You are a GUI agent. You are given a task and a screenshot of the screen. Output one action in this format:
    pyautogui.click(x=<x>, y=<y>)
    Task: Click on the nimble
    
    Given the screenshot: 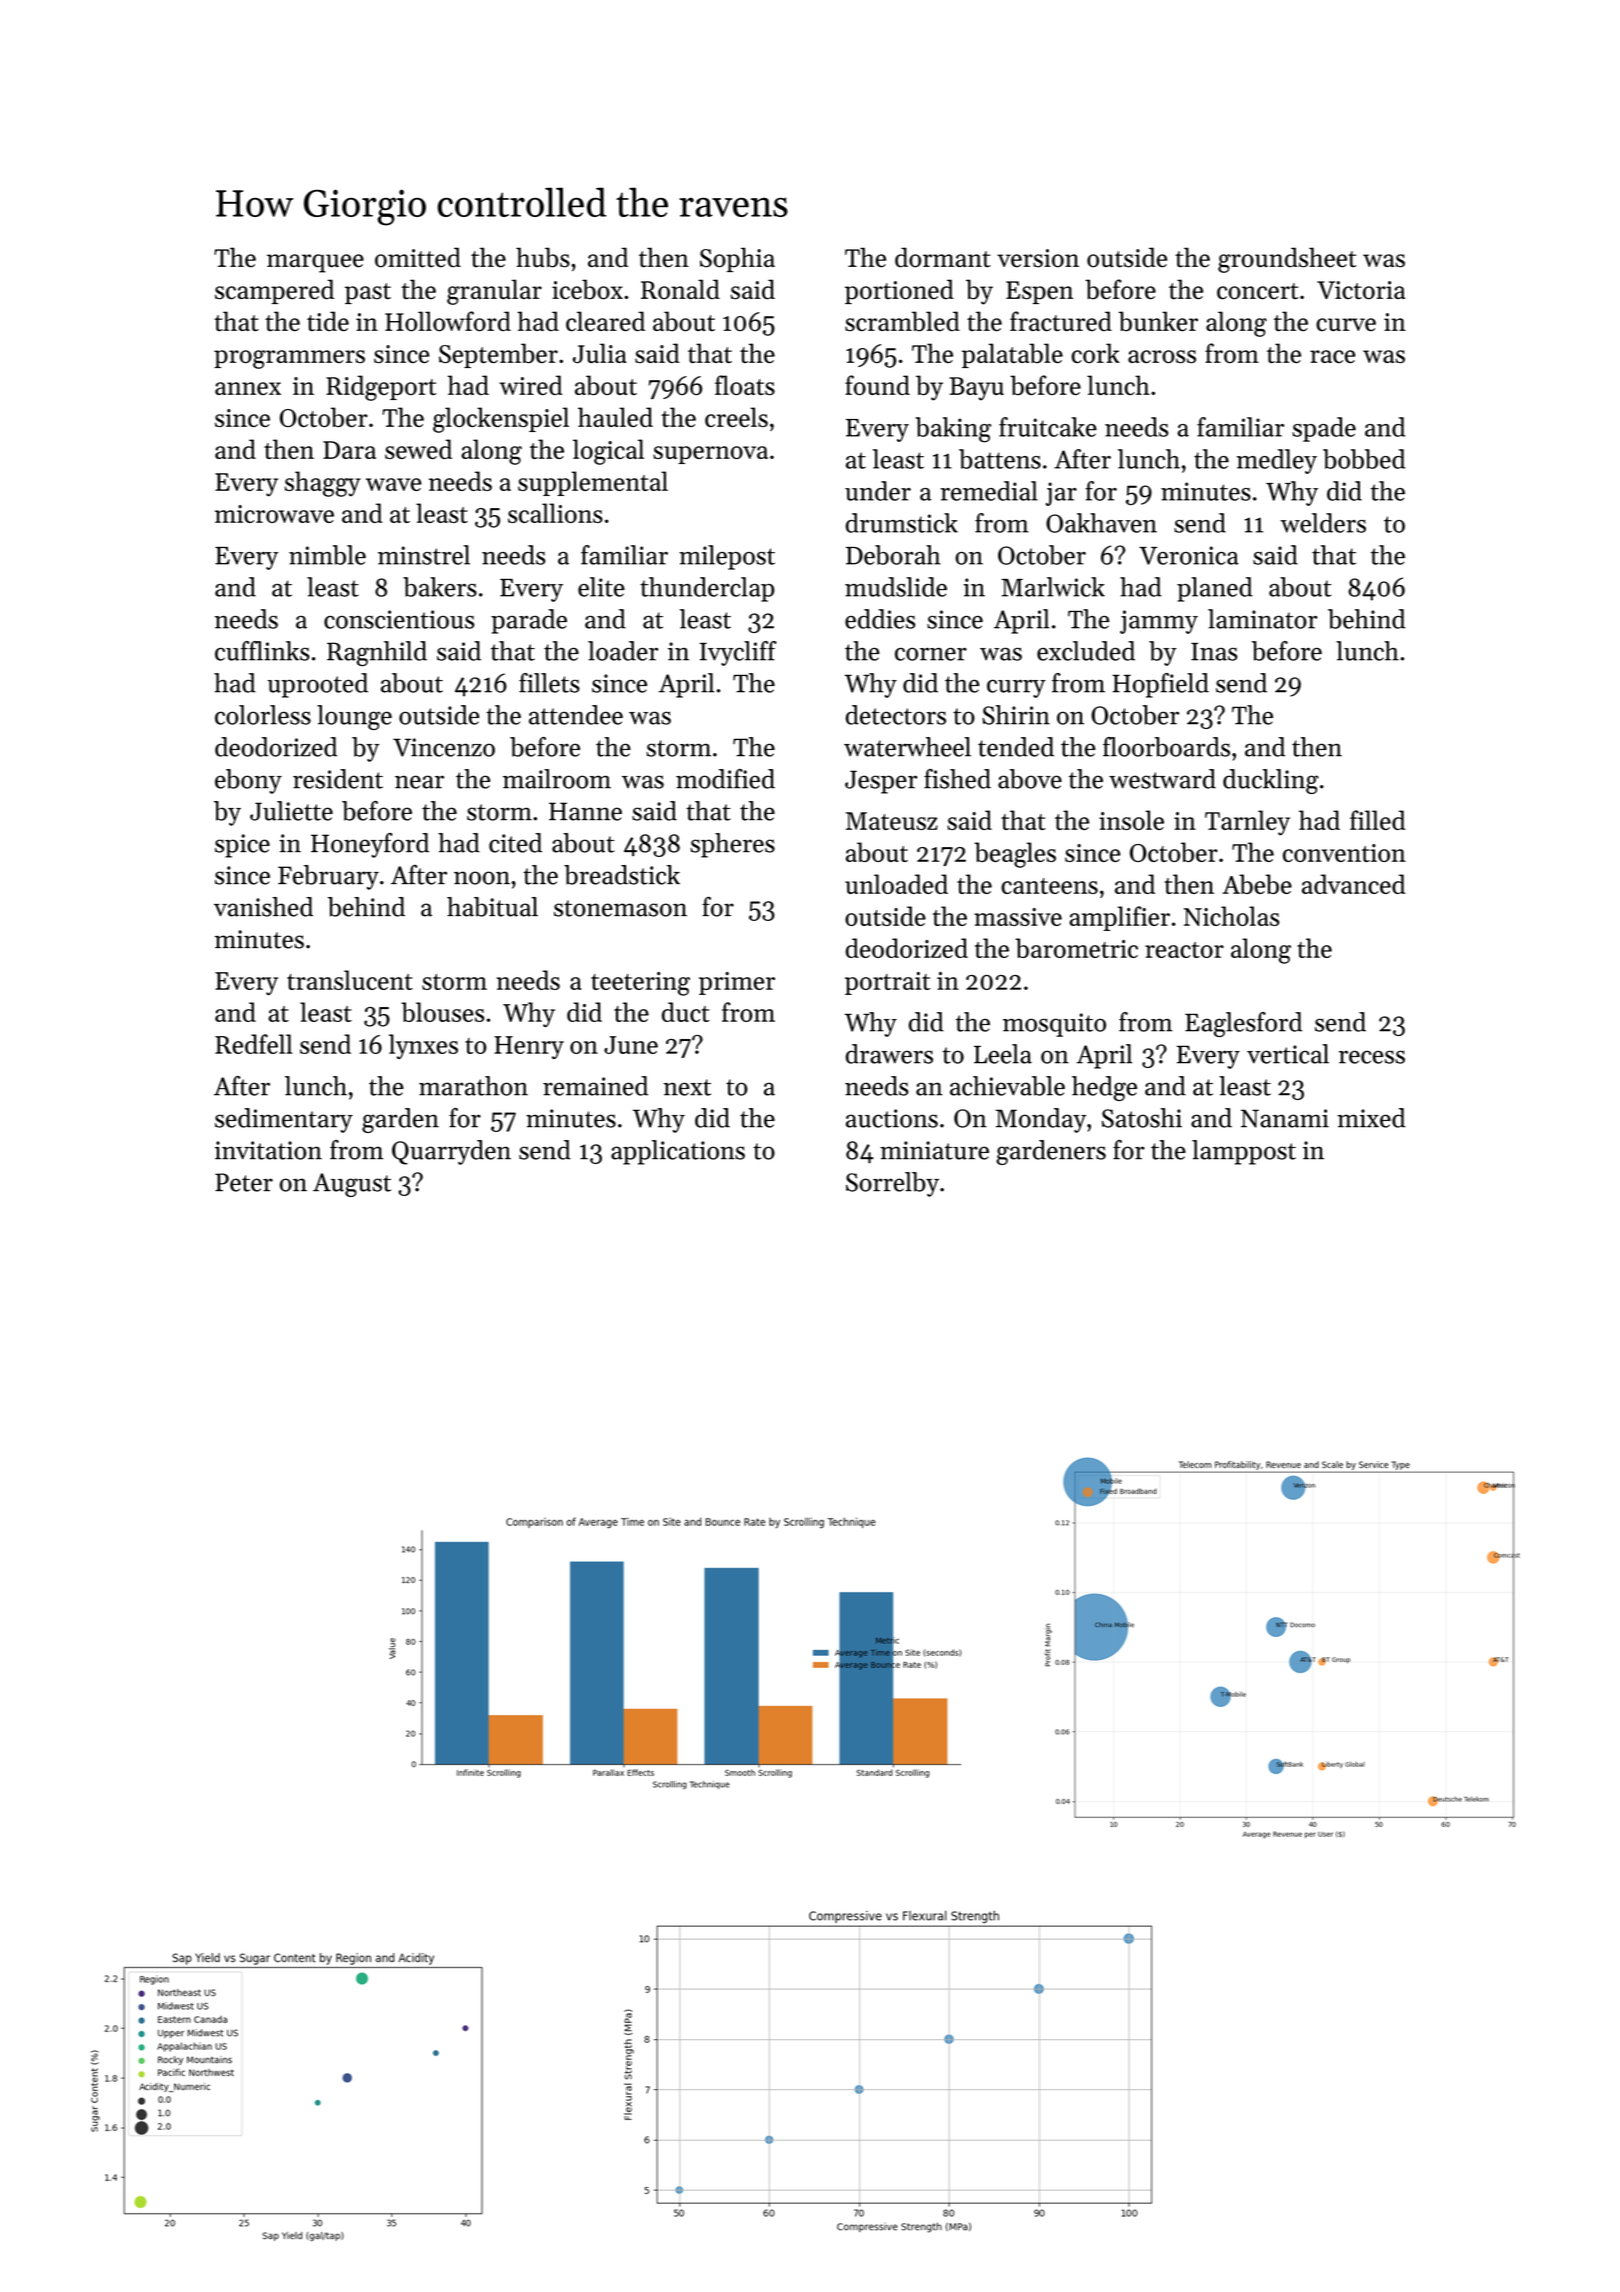 What is the action you would take?
    pyautogui.click(x=327, y=555)
